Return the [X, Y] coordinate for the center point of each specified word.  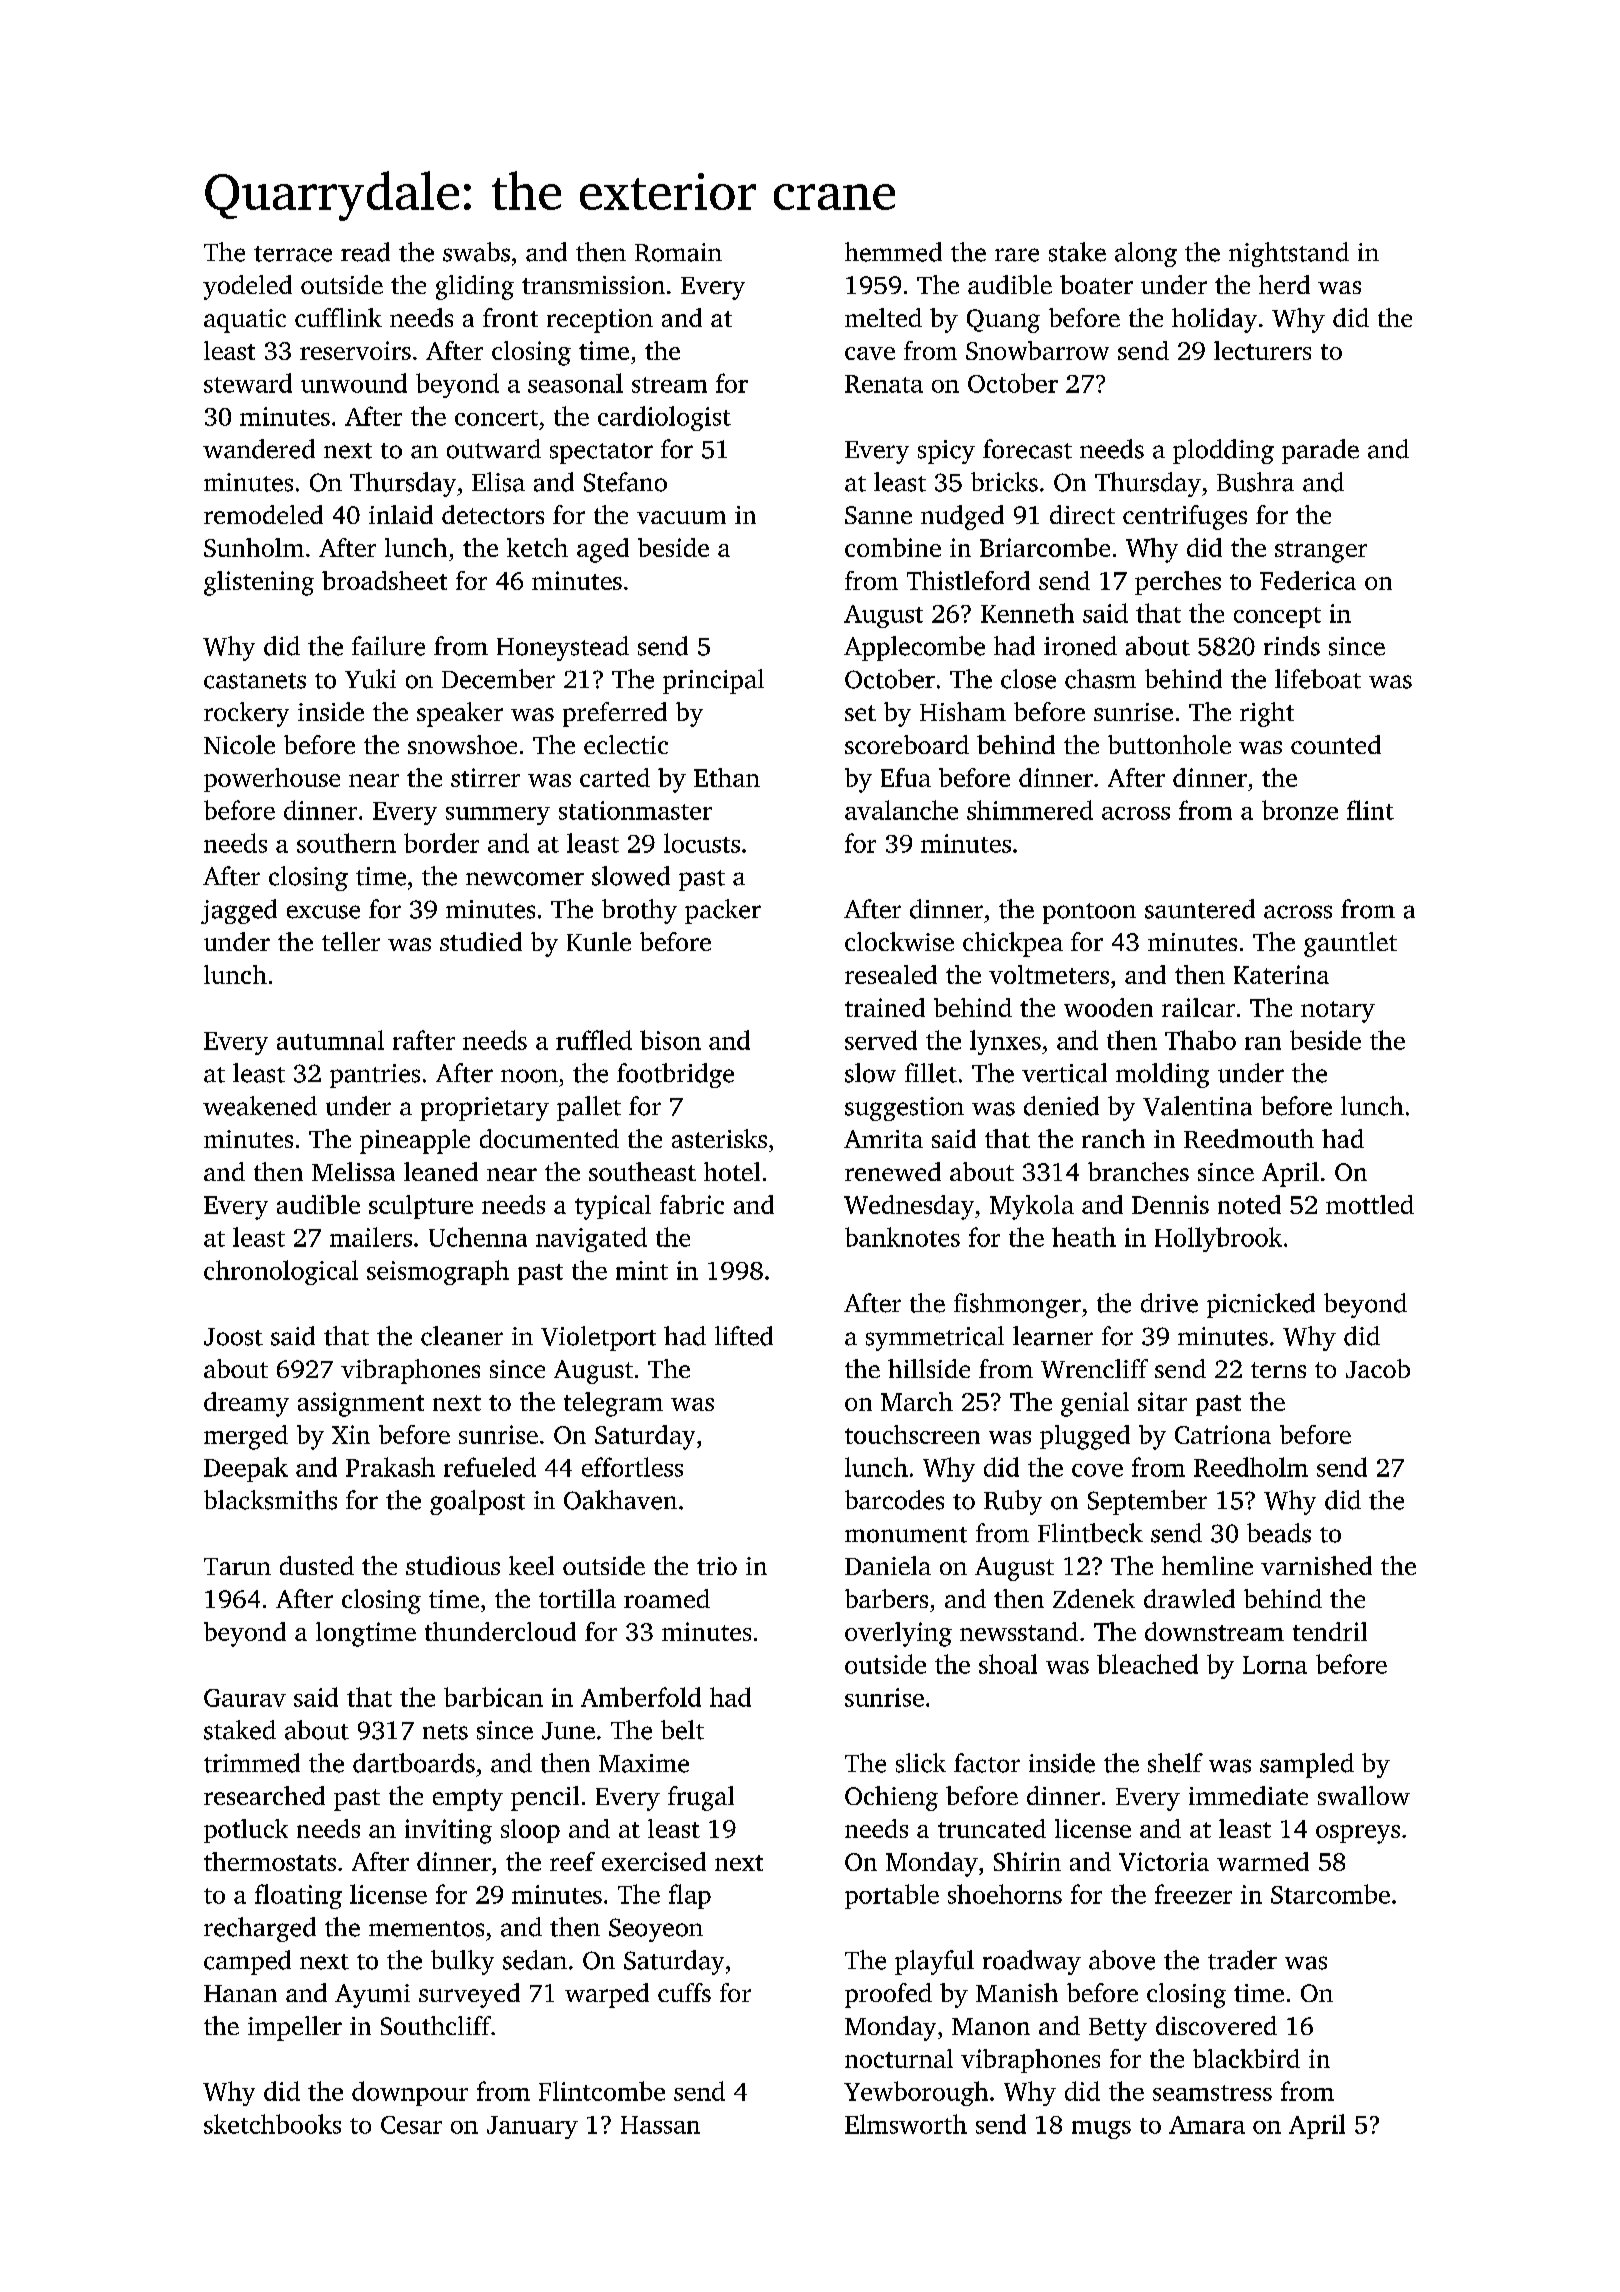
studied [481, 941]
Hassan [660, 2125]
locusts [702, 843]
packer [723, 911]
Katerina [1281, 974]
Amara [1207, 2125]
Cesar [411, 2125]
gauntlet [1350, 944]
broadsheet [384, 580]
